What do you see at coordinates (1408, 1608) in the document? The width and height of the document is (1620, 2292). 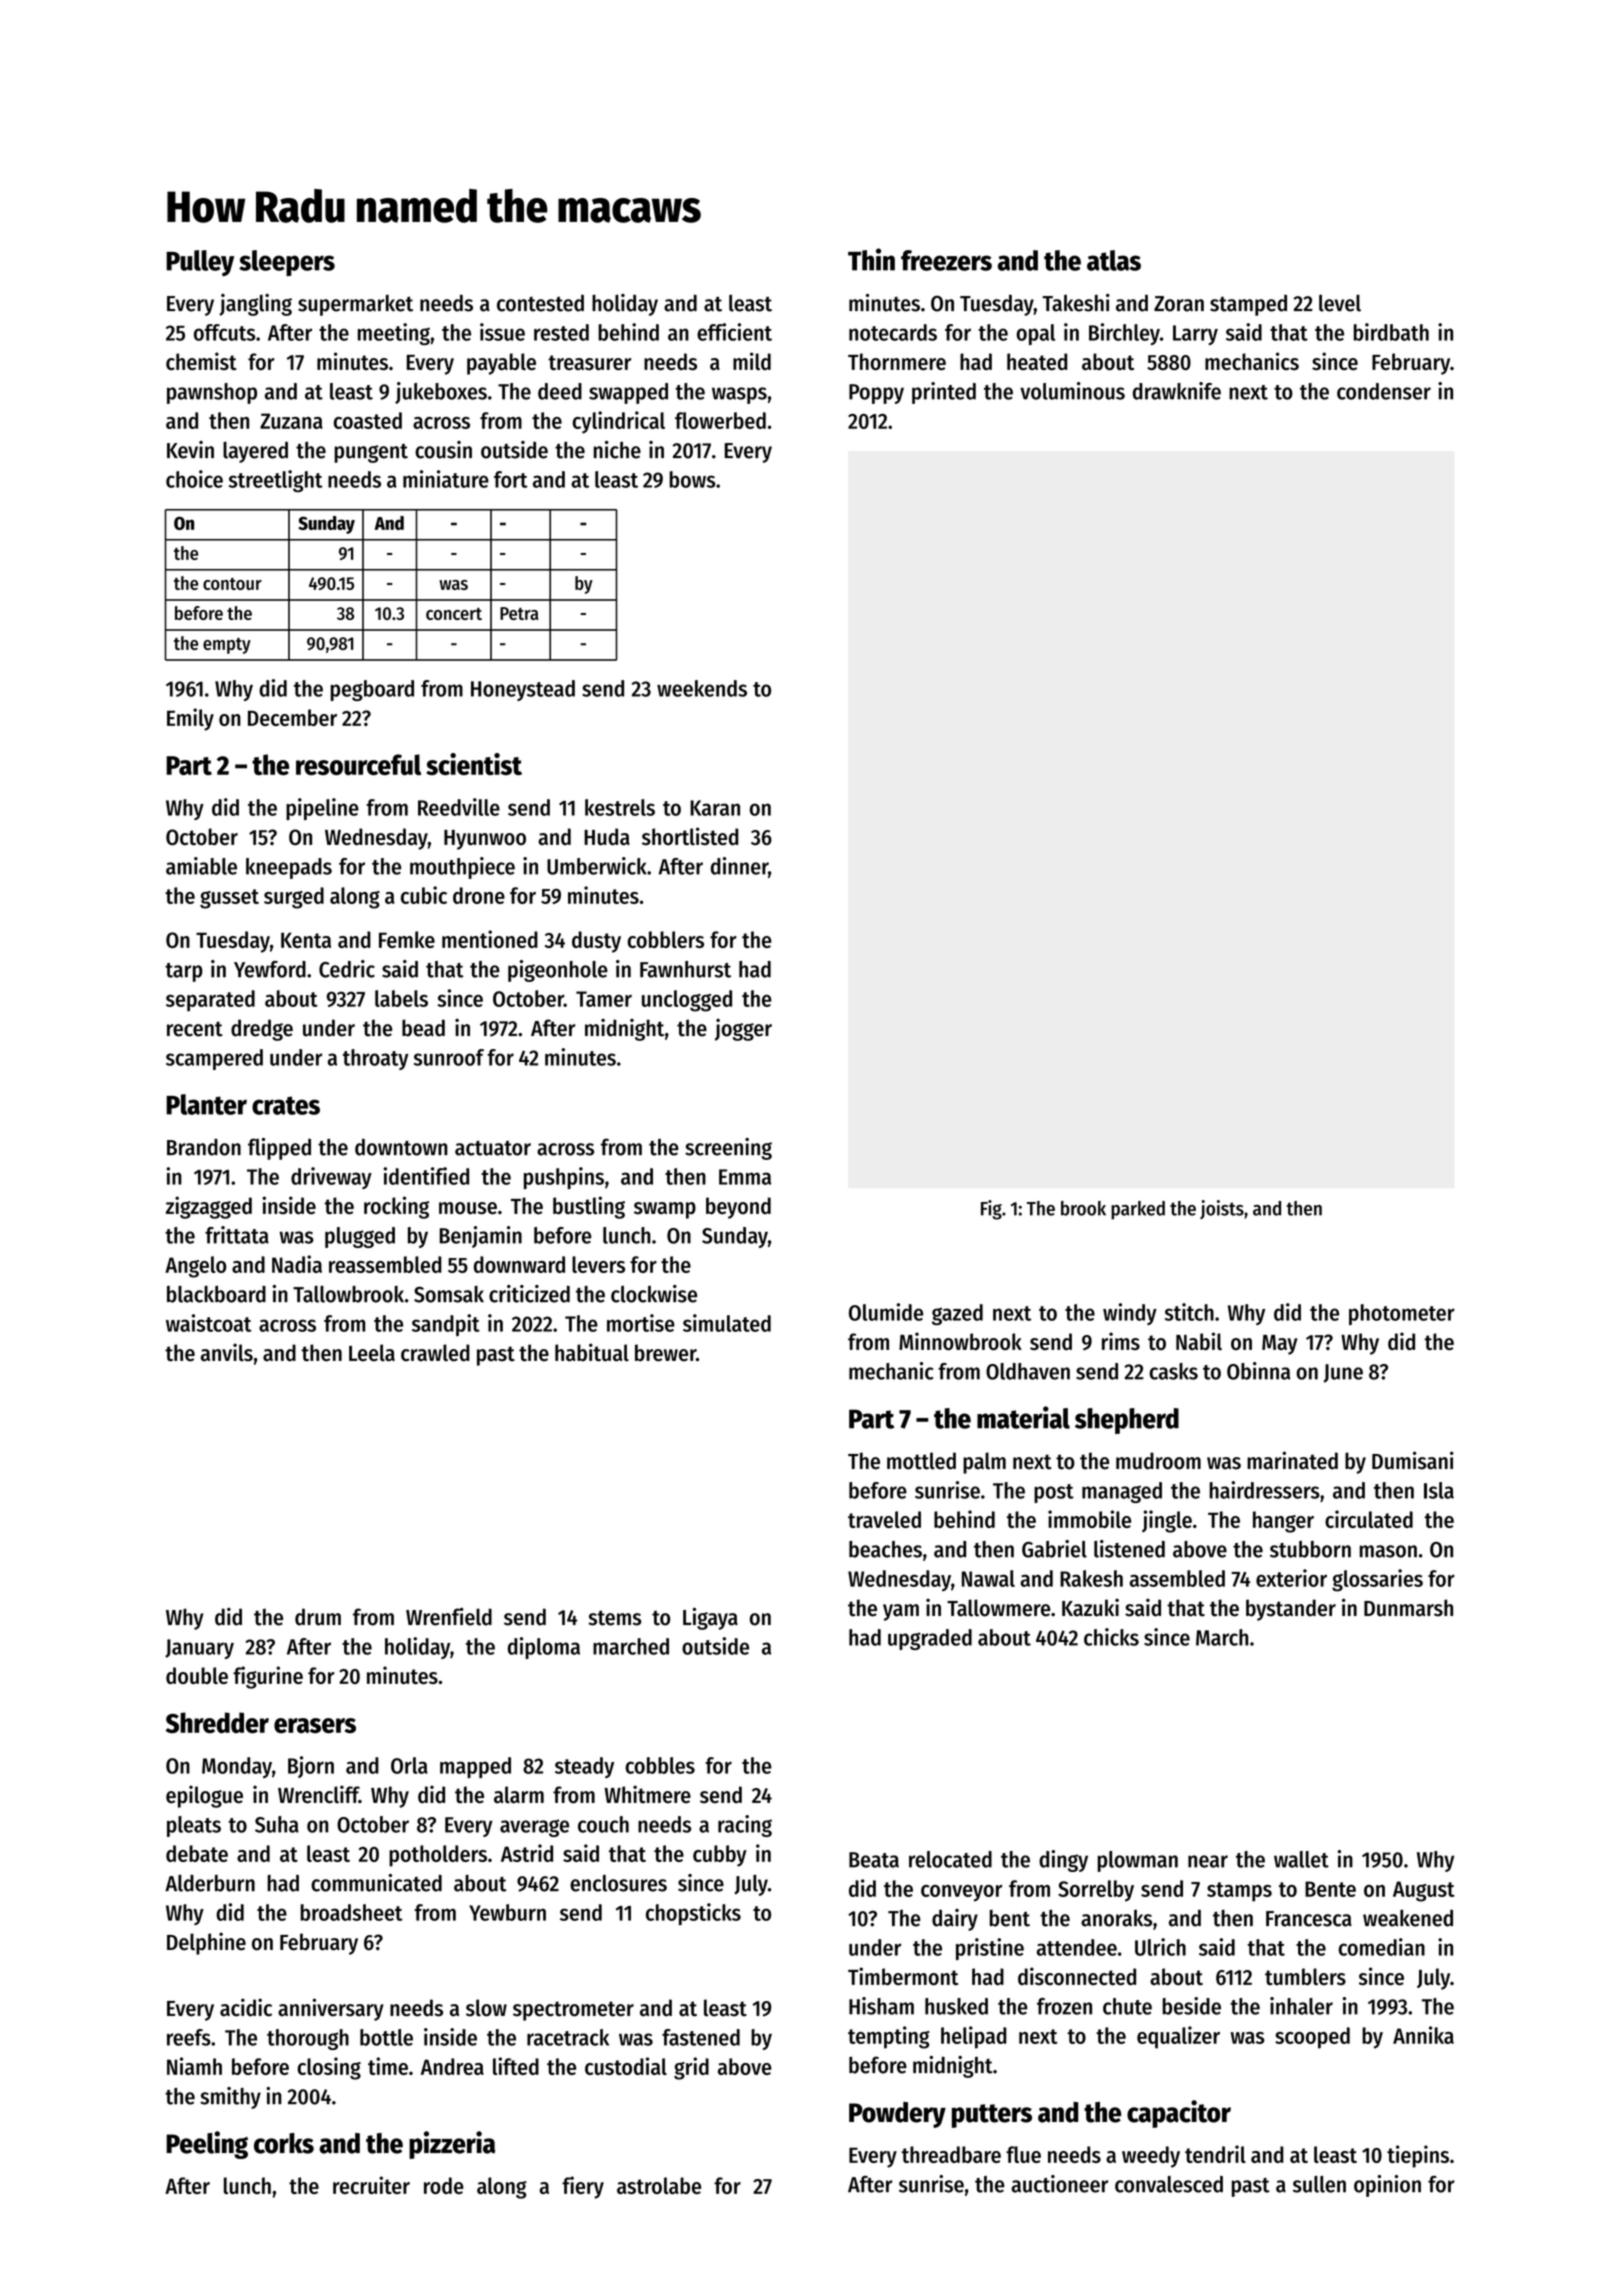 I see `Dunmarsh` at bounding box center [1408, 1608].
